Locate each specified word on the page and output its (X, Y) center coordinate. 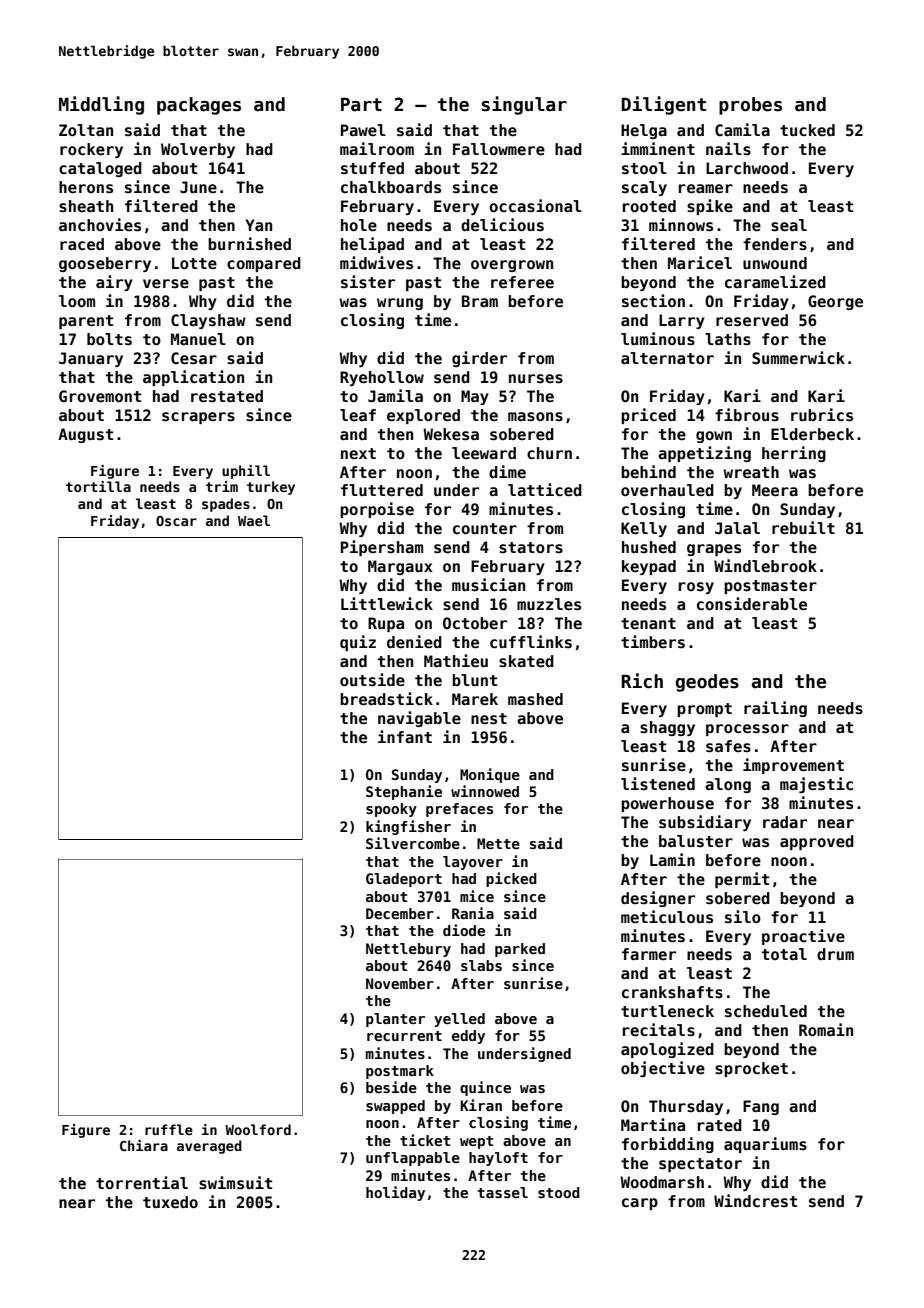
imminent (658, 149)
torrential (142, 1182)
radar (785, 822)
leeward (484, 453)
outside (372, 680)
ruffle (169, 1129)
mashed (535, 699)
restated (227, 396)
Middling (101, 105)
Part (361, 104)
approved (817, 842)
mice (477, 896)
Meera (775, 490)
